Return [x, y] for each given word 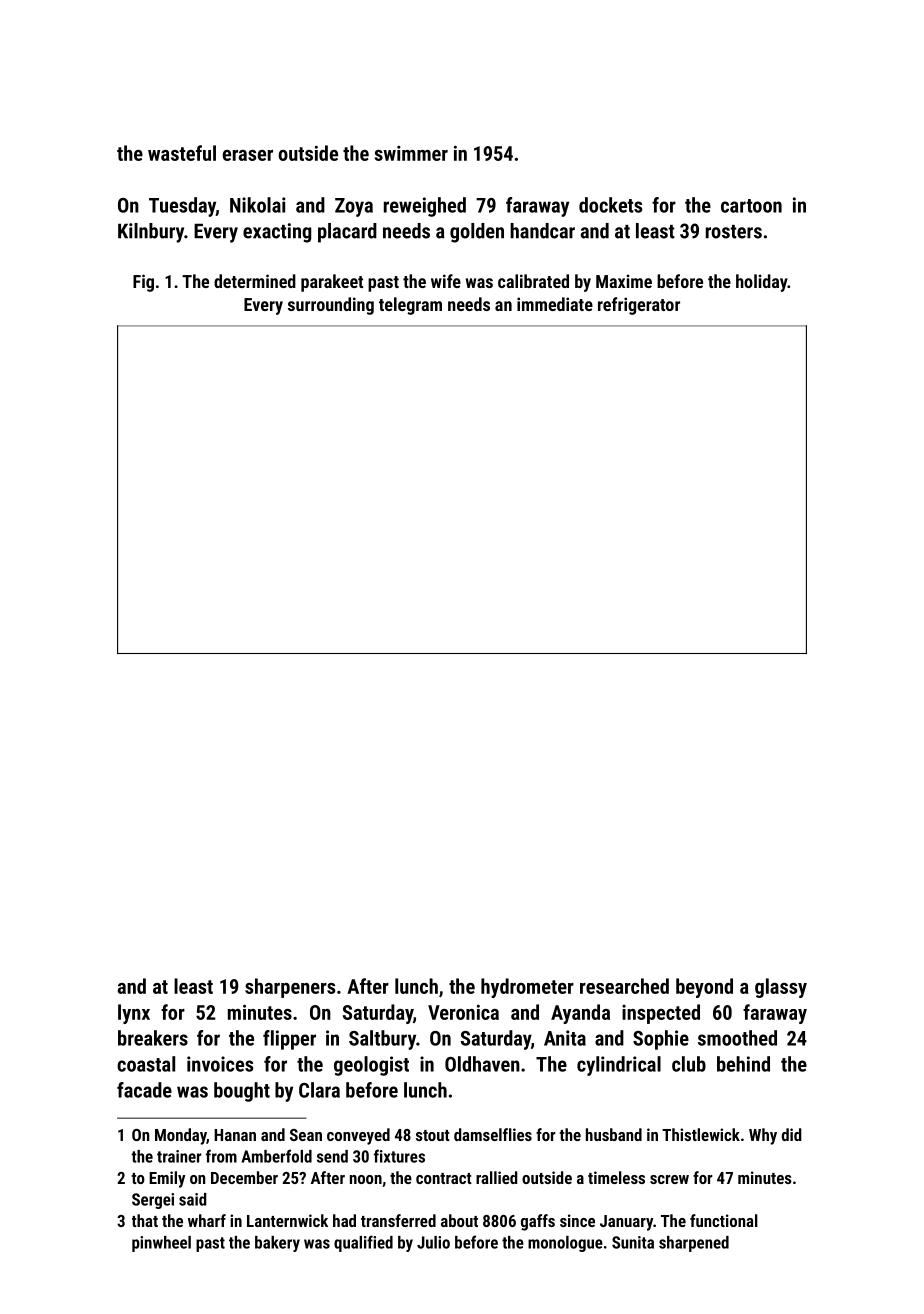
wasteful [182, 153]
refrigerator [639, 306]
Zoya [354, 207]
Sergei [153, 1201]
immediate [555, 304]
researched [624, 986]
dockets [611, 205]
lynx [134, 1014]
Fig [143, 283]
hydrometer [527, 988]
